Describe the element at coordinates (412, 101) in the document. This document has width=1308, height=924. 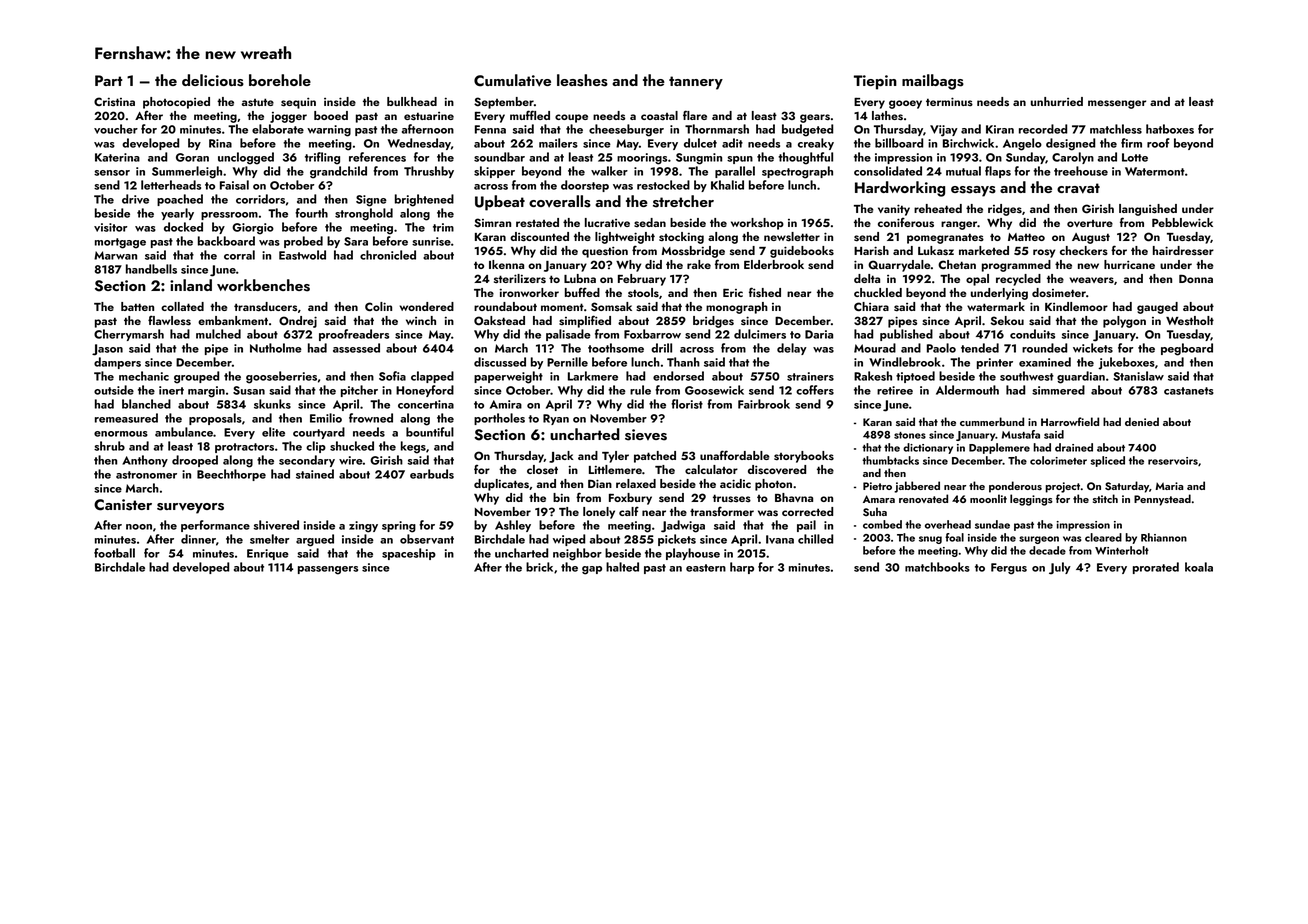
I see `bulkhead` at that location.
